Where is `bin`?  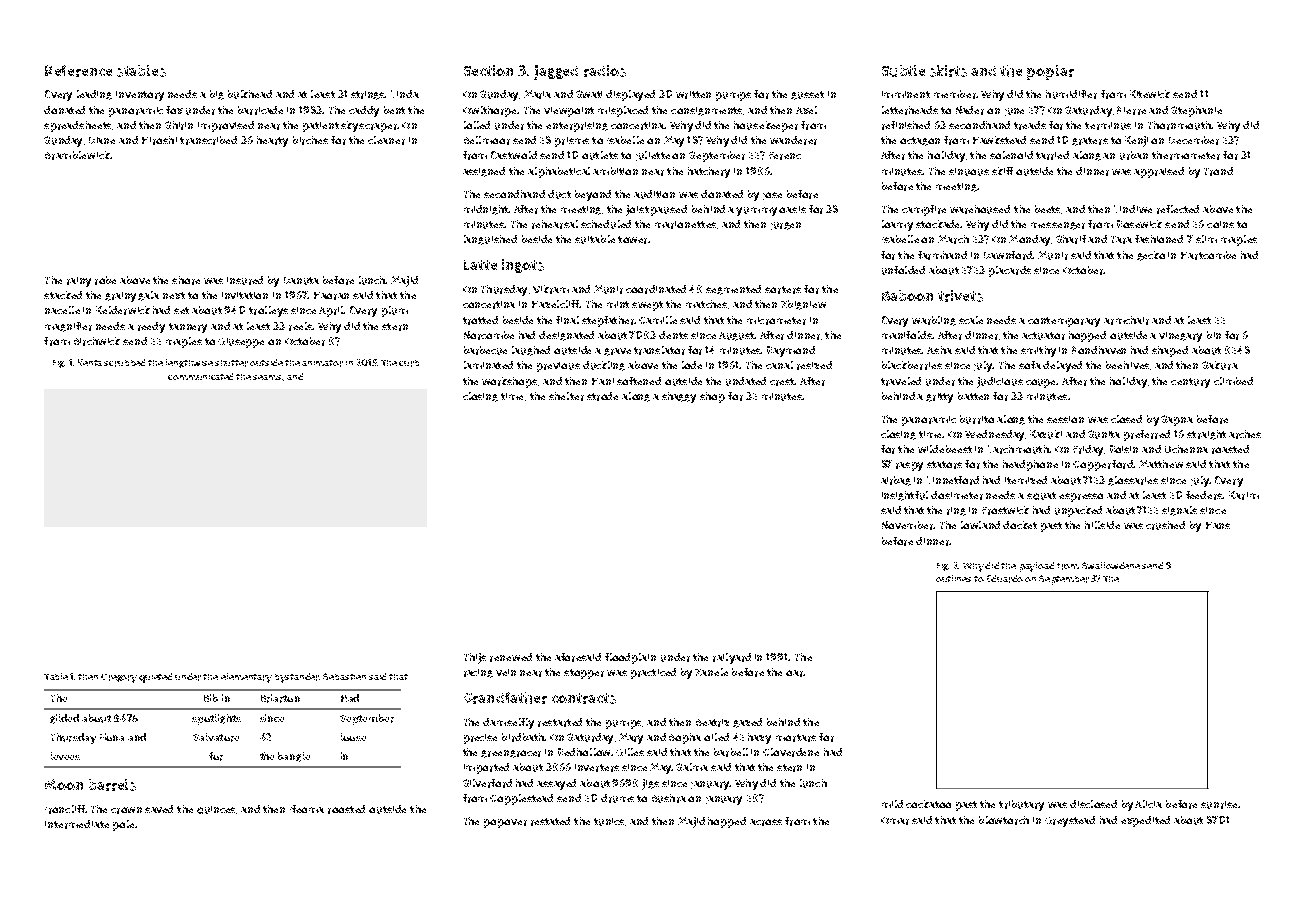
bin is located at coordinates (1214, 335).
